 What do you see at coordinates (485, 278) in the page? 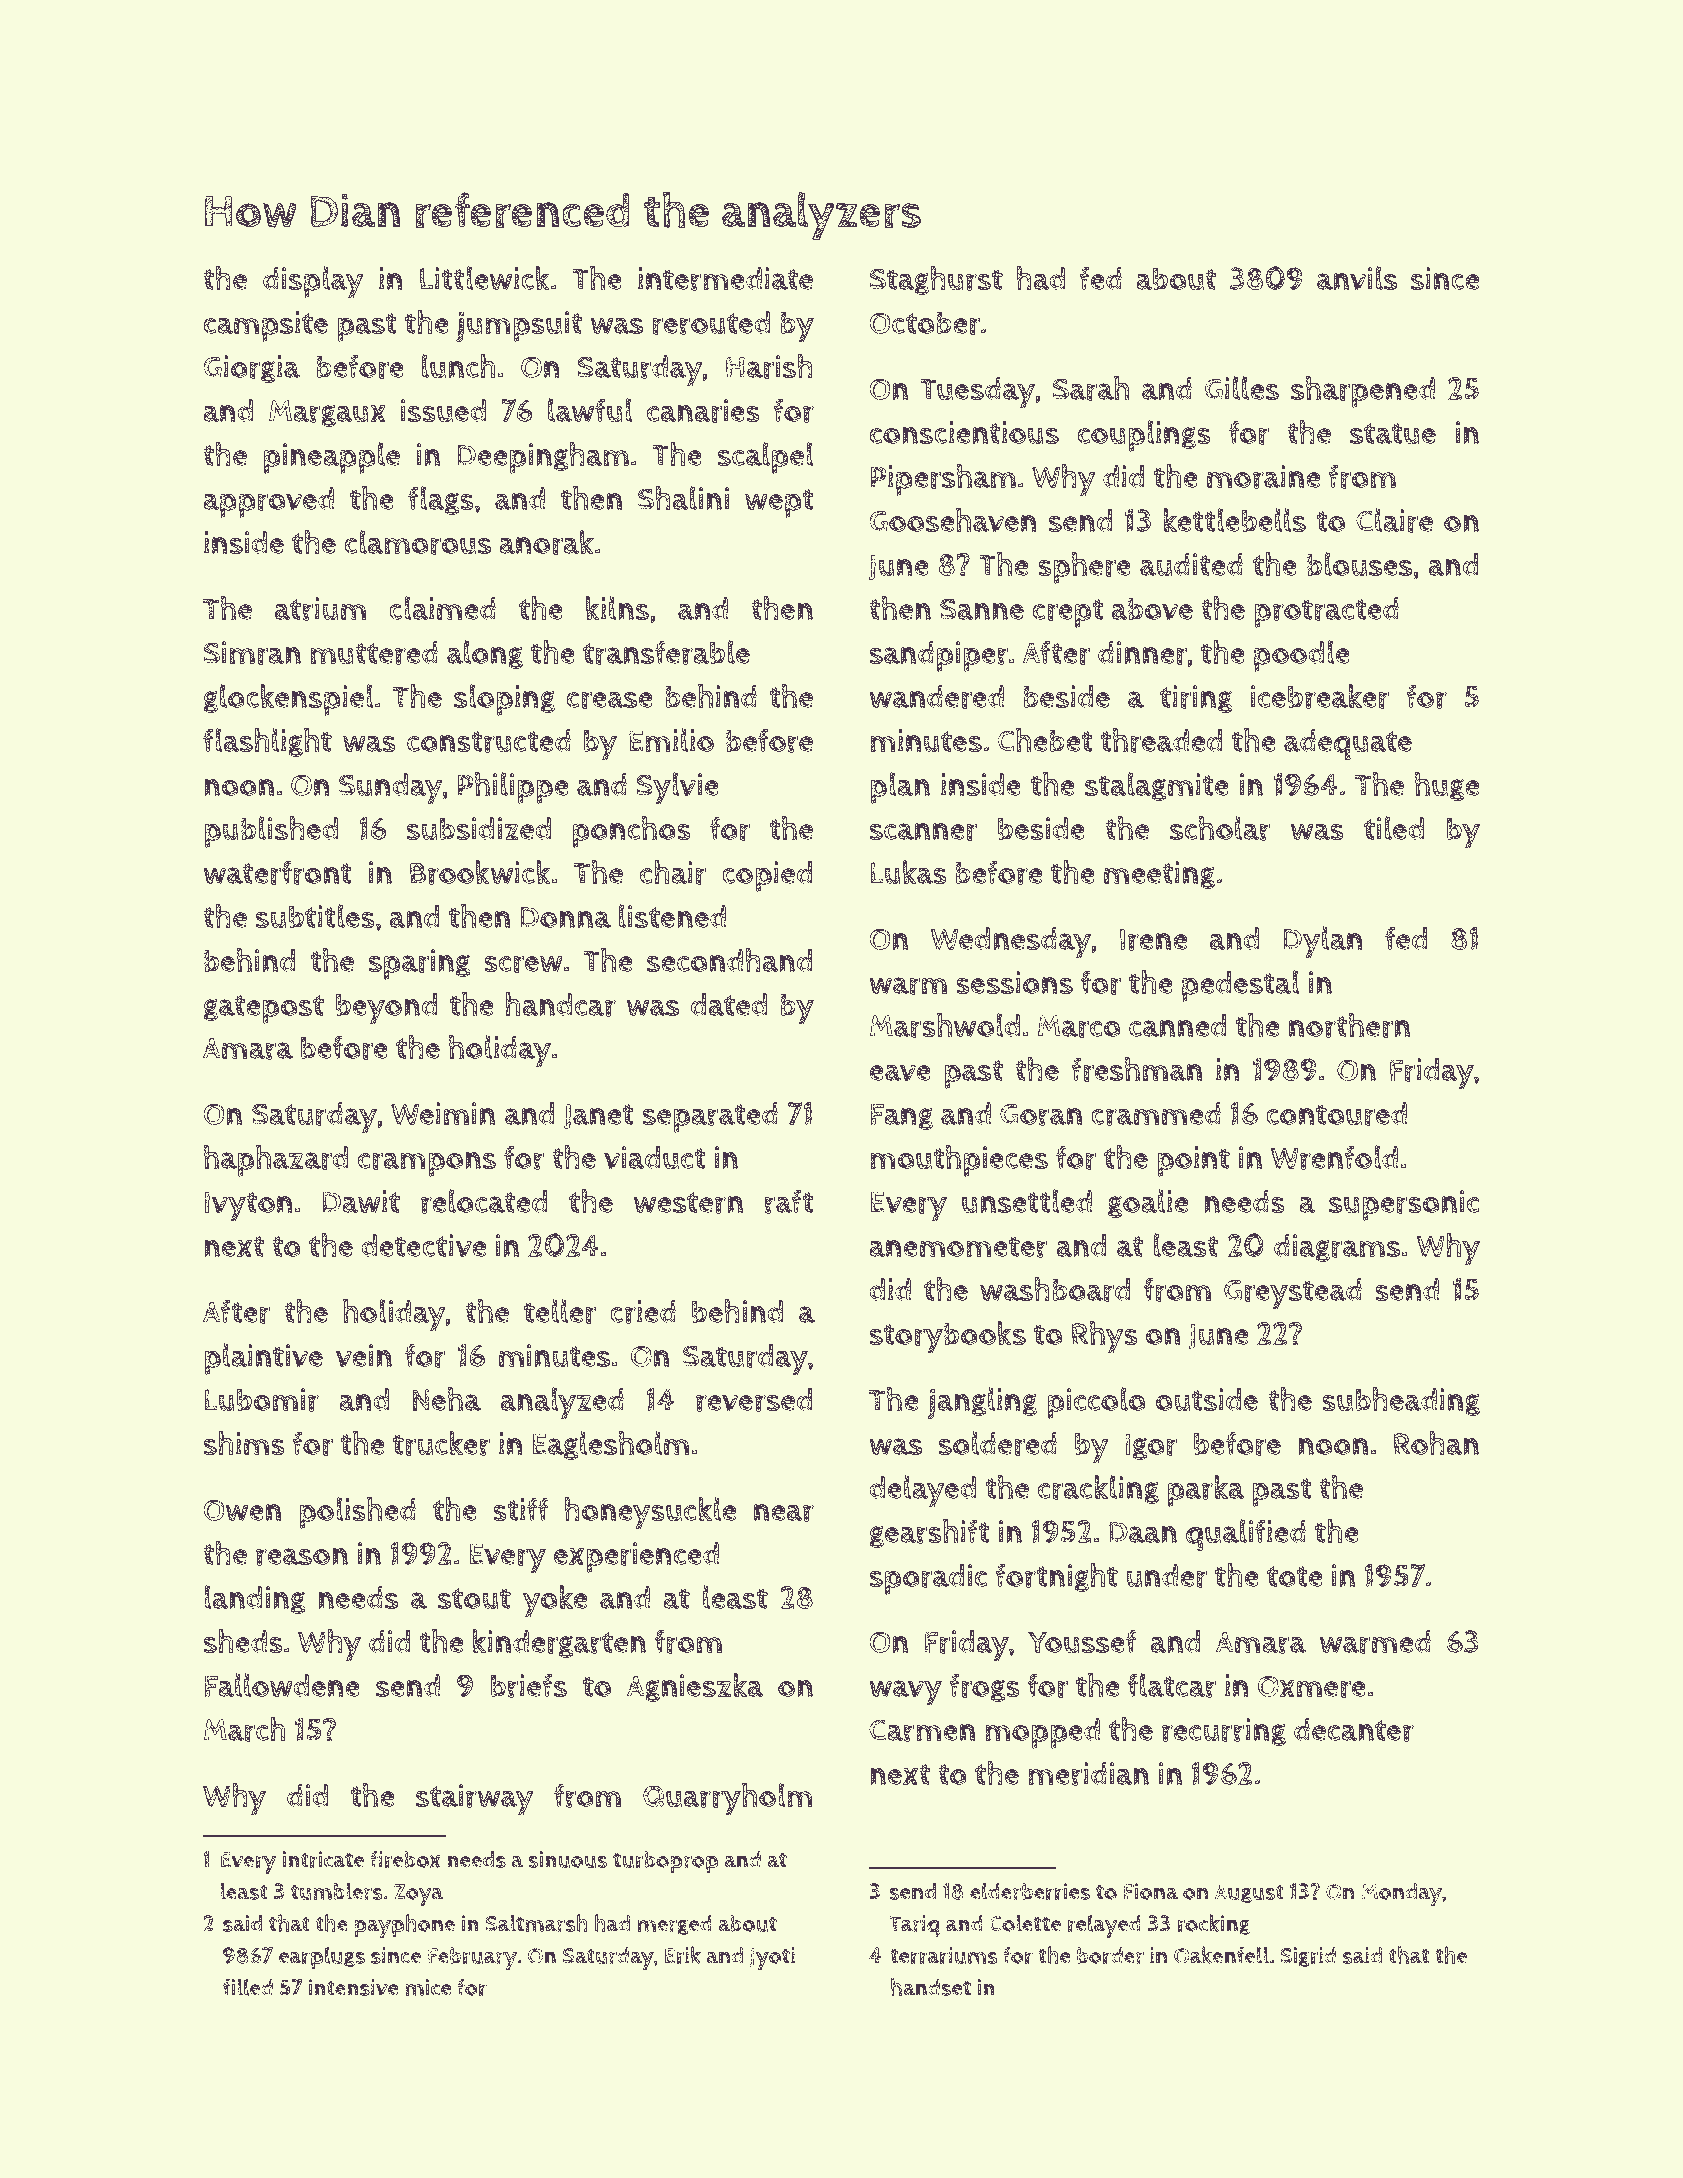
I see `Littlewick` at bounding box center [485, 278].
